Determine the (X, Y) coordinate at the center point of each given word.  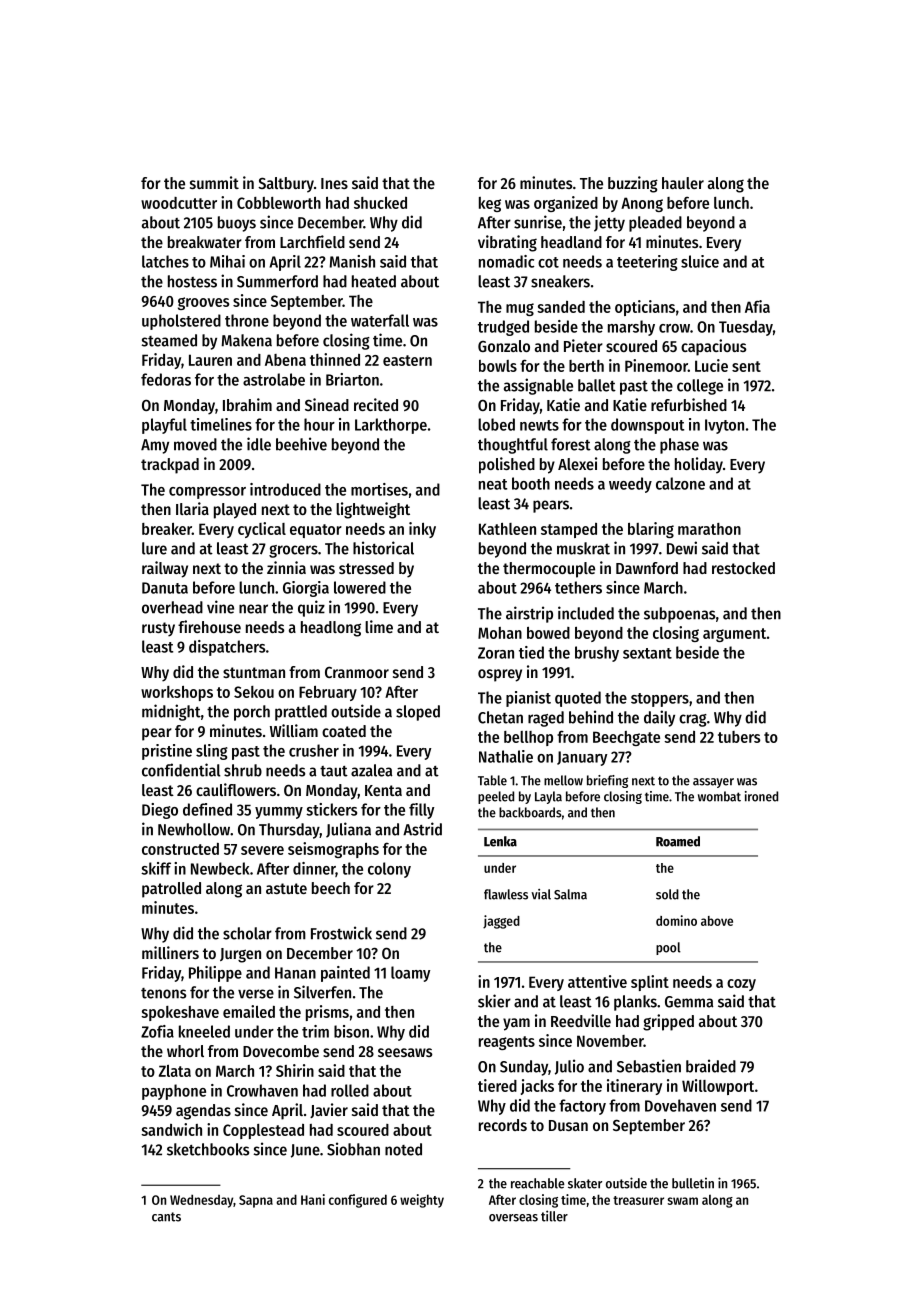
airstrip (529, 614)
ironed (761, 796)
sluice (700, 261)
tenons (163, 993)
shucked (380, 203)
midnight (171, 712)
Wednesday (201, 1201)
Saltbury (286, 185)
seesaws (405, 1052)
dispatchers (227, 648)
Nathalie (506, 756)
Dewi (682, 548)
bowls (498, 366)
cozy (741, 985)
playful (164, 426)
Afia (757, 306)
